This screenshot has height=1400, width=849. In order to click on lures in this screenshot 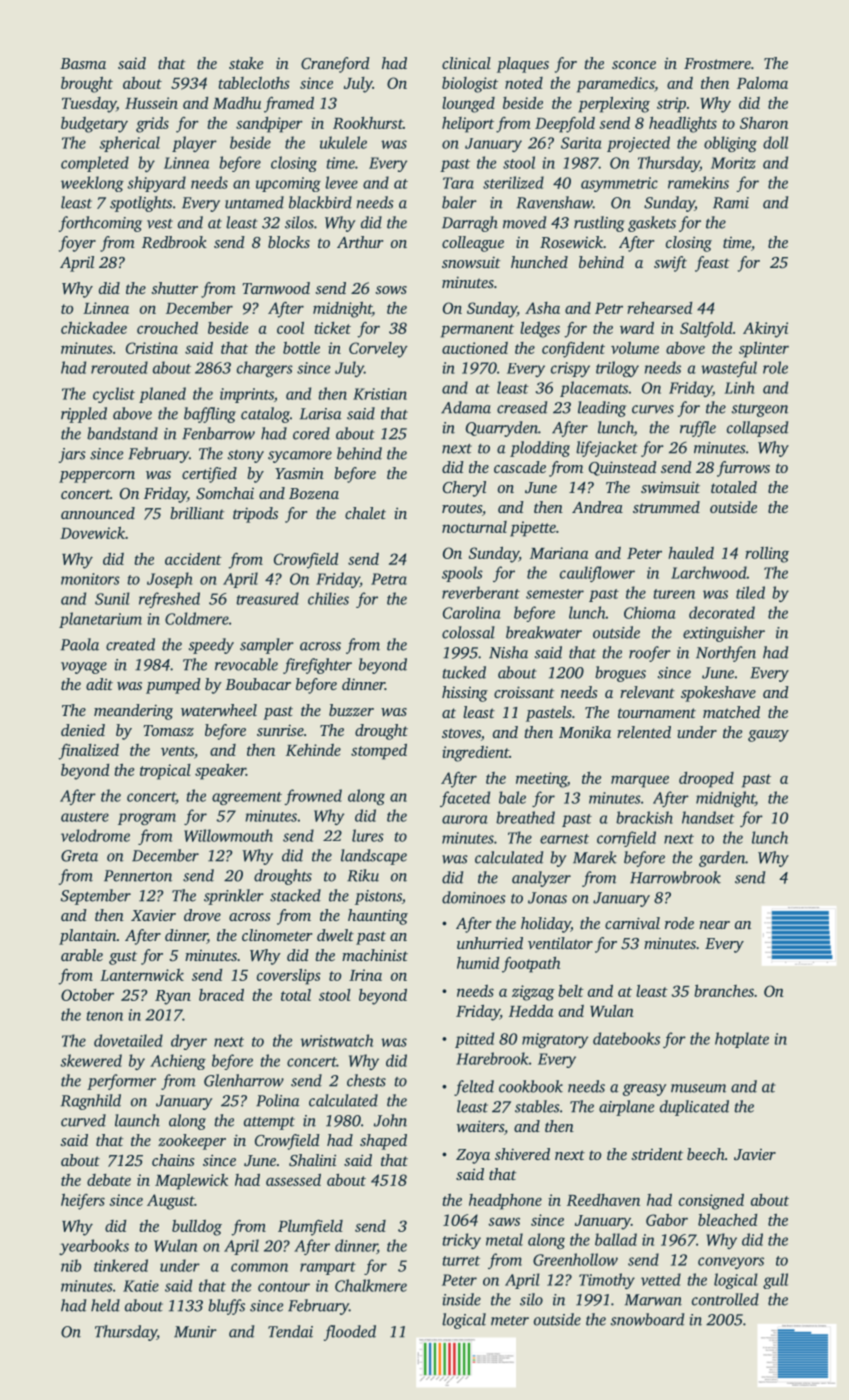, I will do `click(368, 835)`.
